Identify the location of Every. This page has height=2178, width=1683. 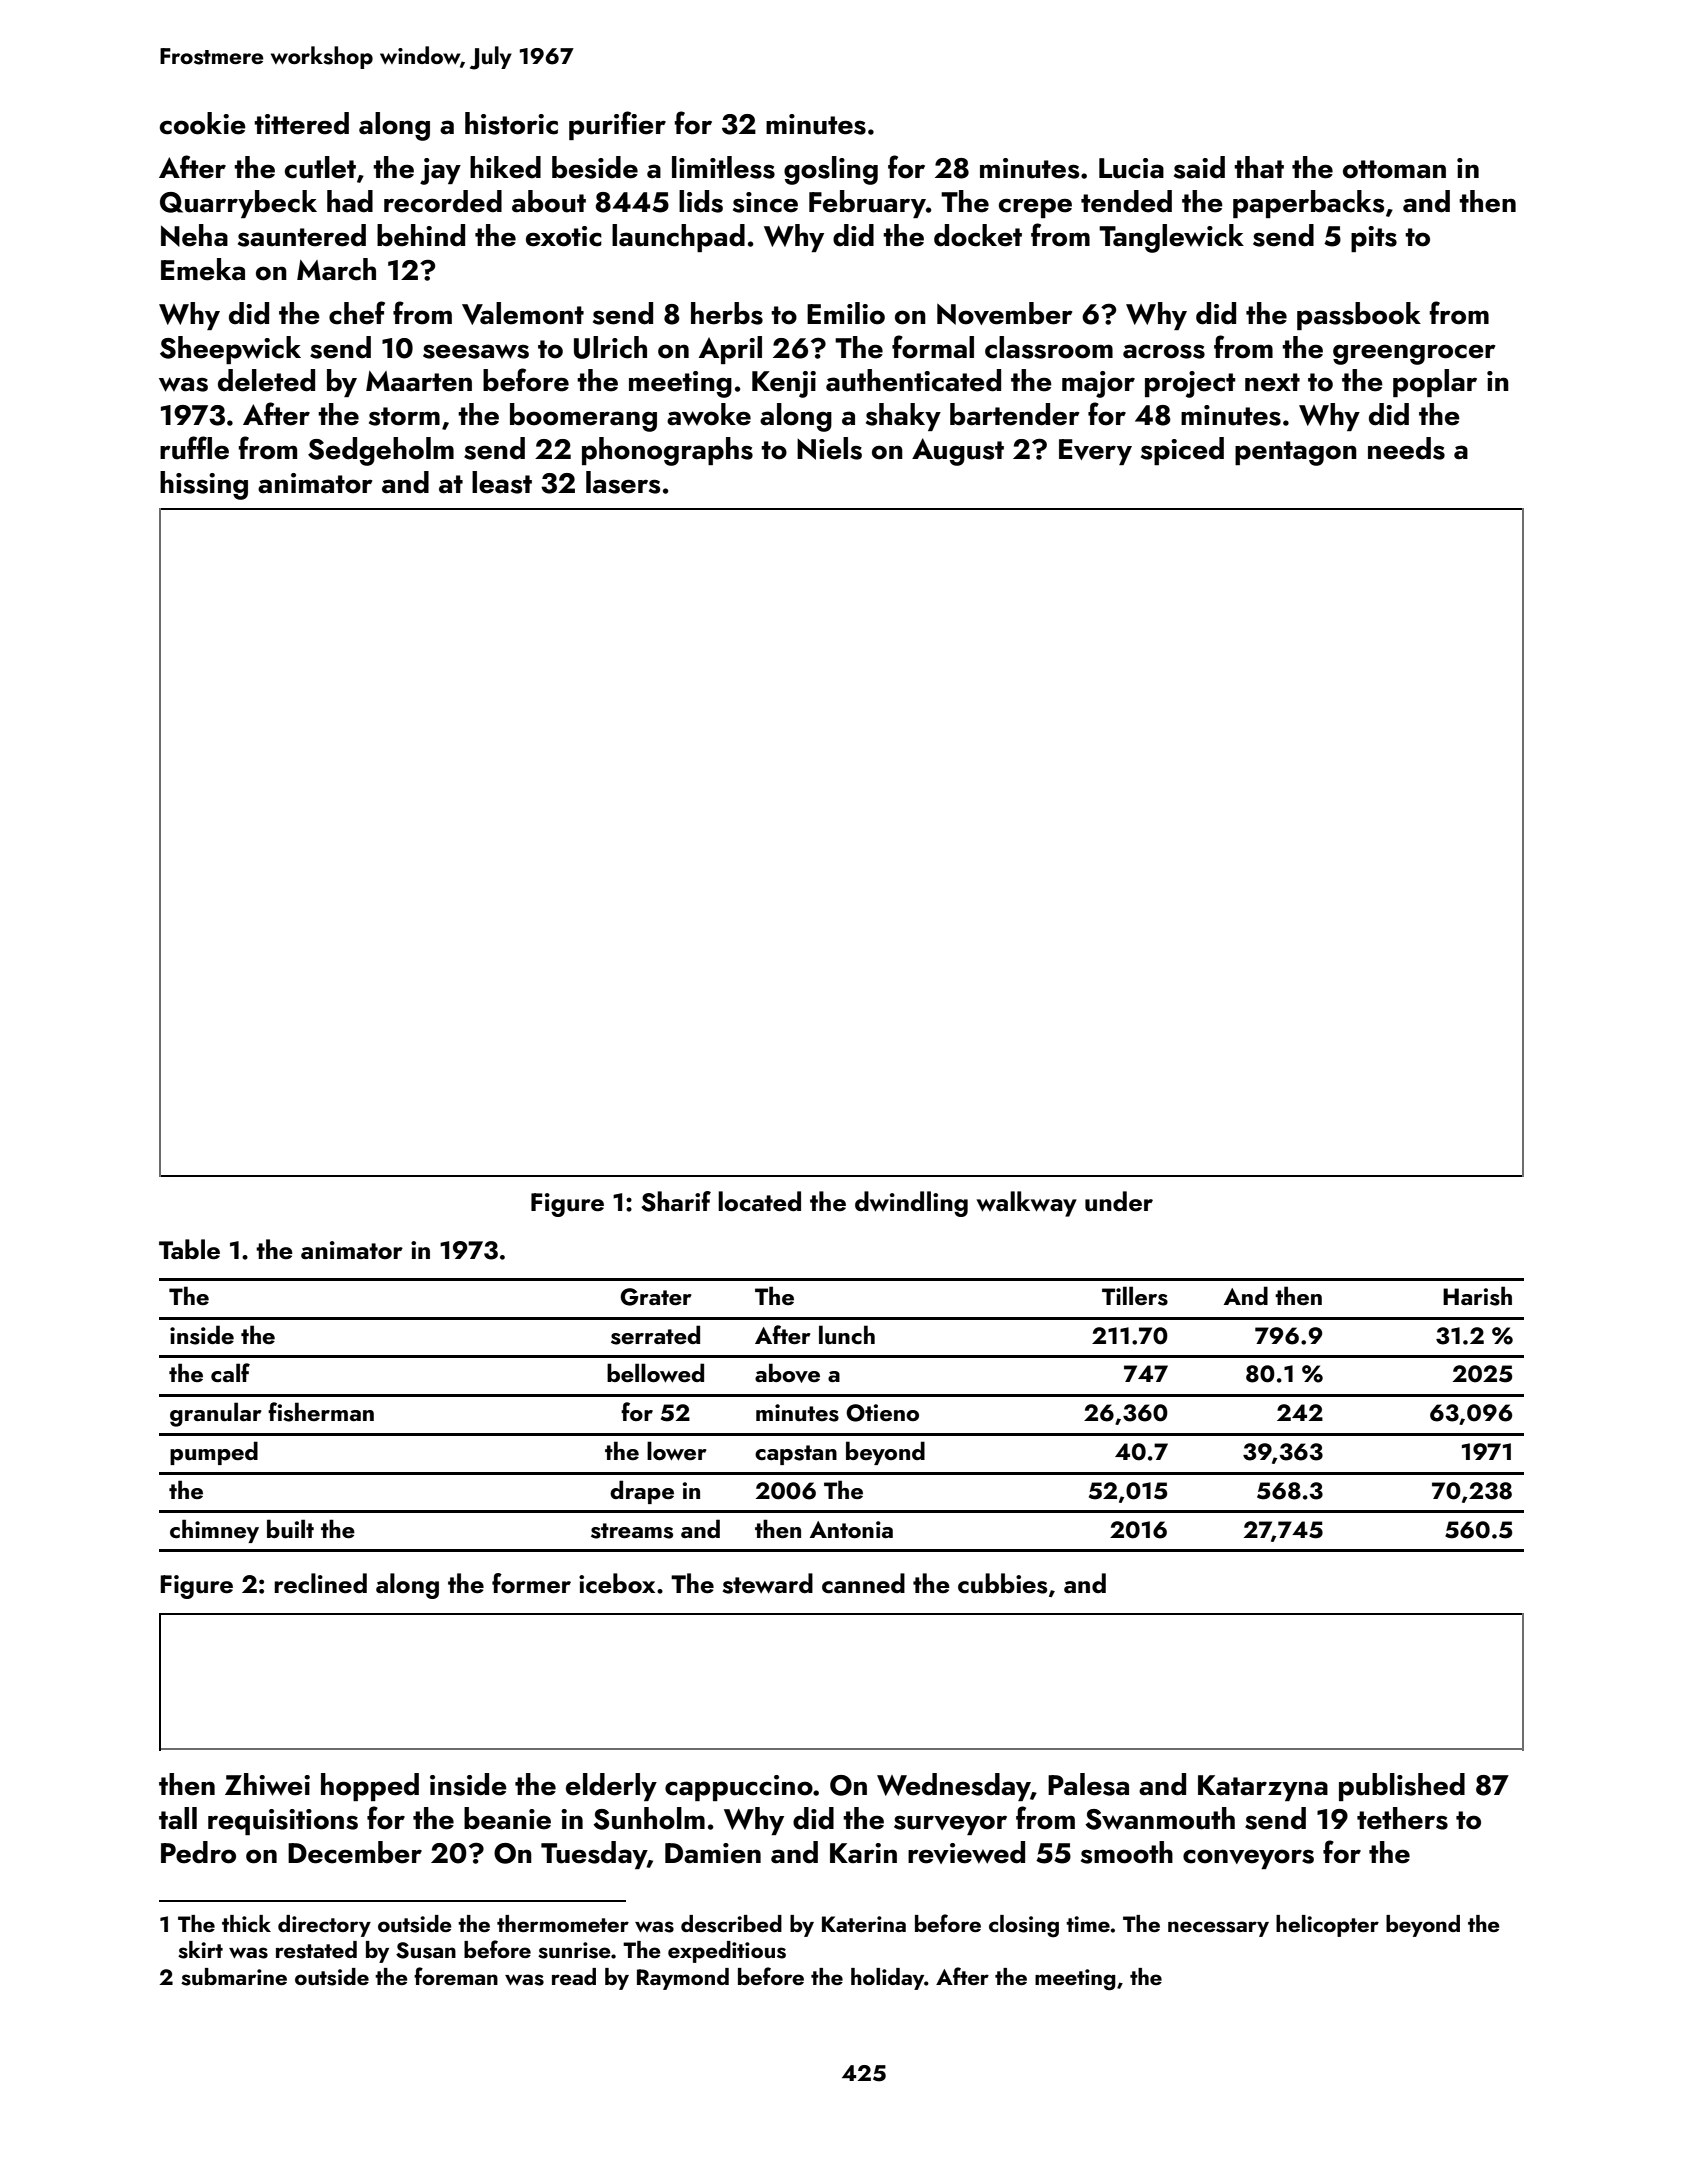
(1095, 452).
